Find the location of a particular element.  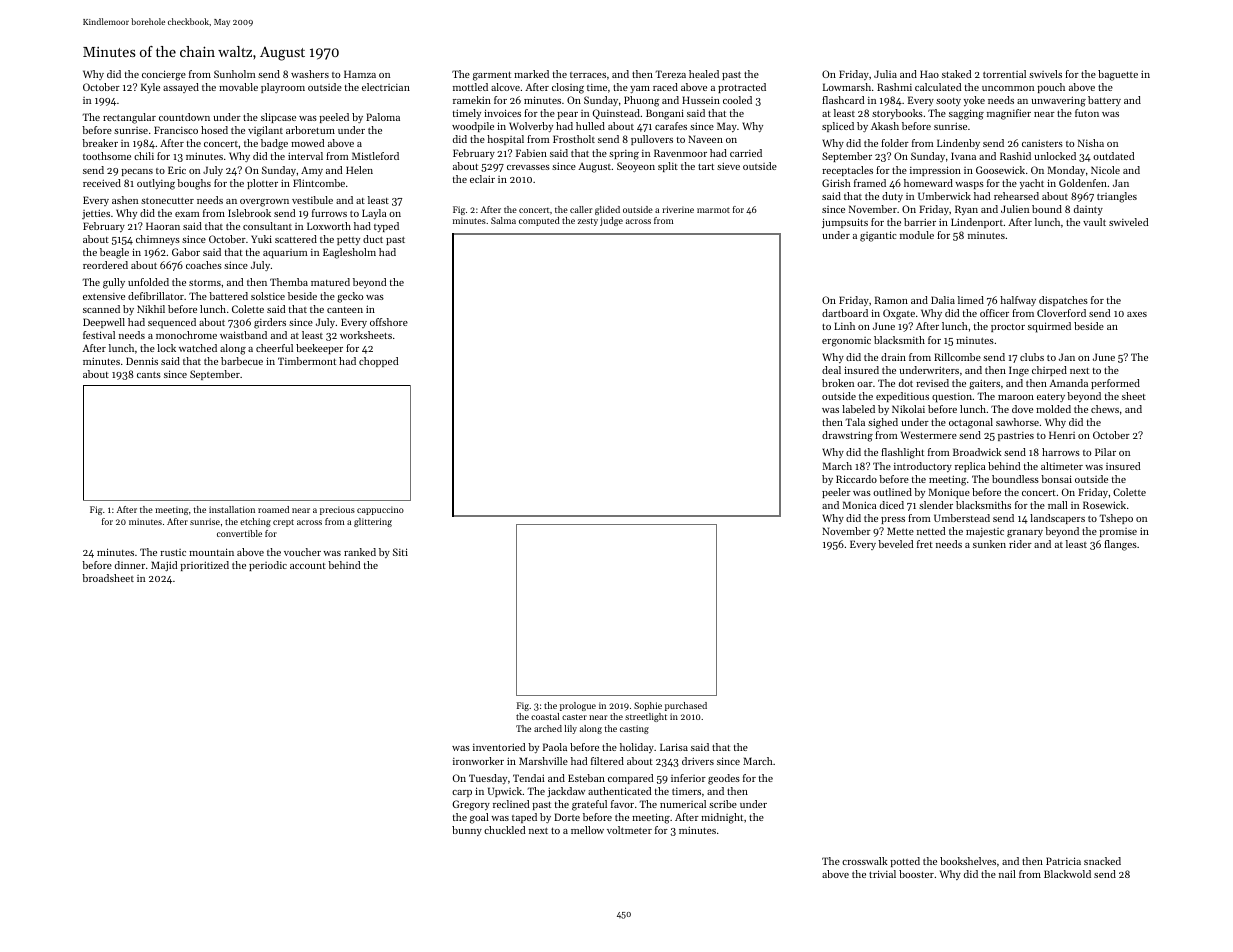

Siti is located at coordinates (400, 552).
